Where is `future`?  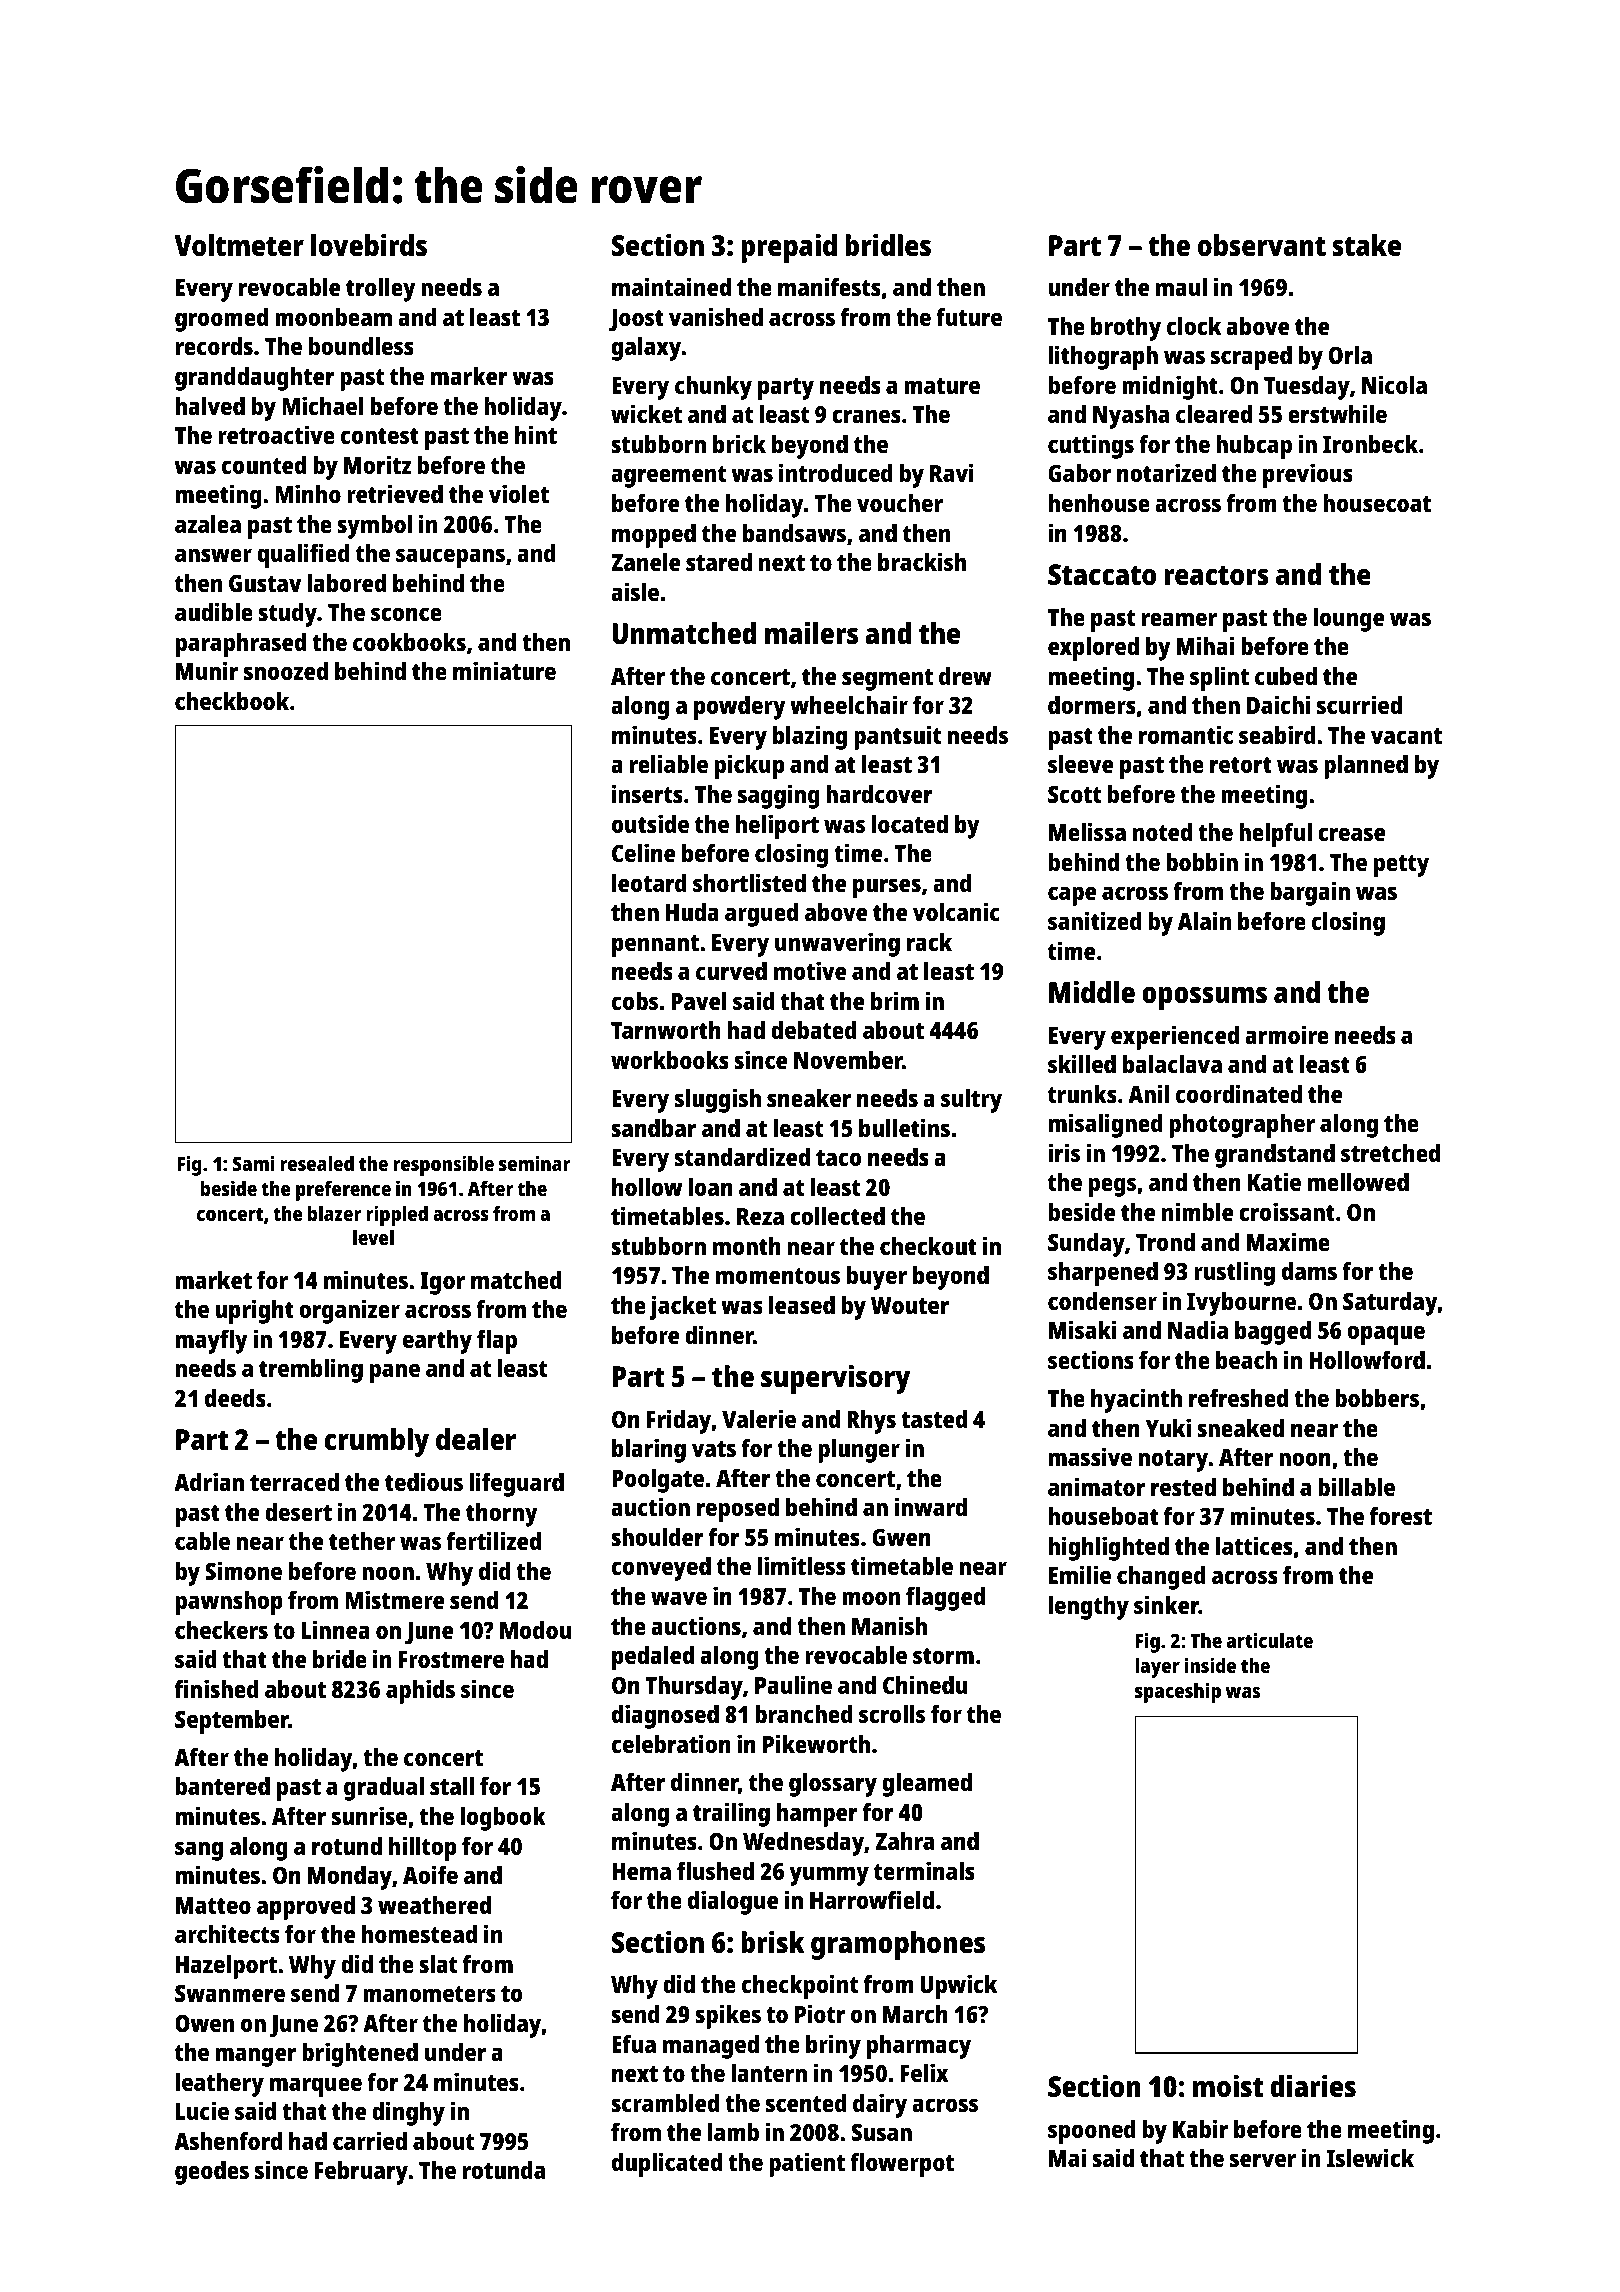
future is located at coordinates (969, 317).
